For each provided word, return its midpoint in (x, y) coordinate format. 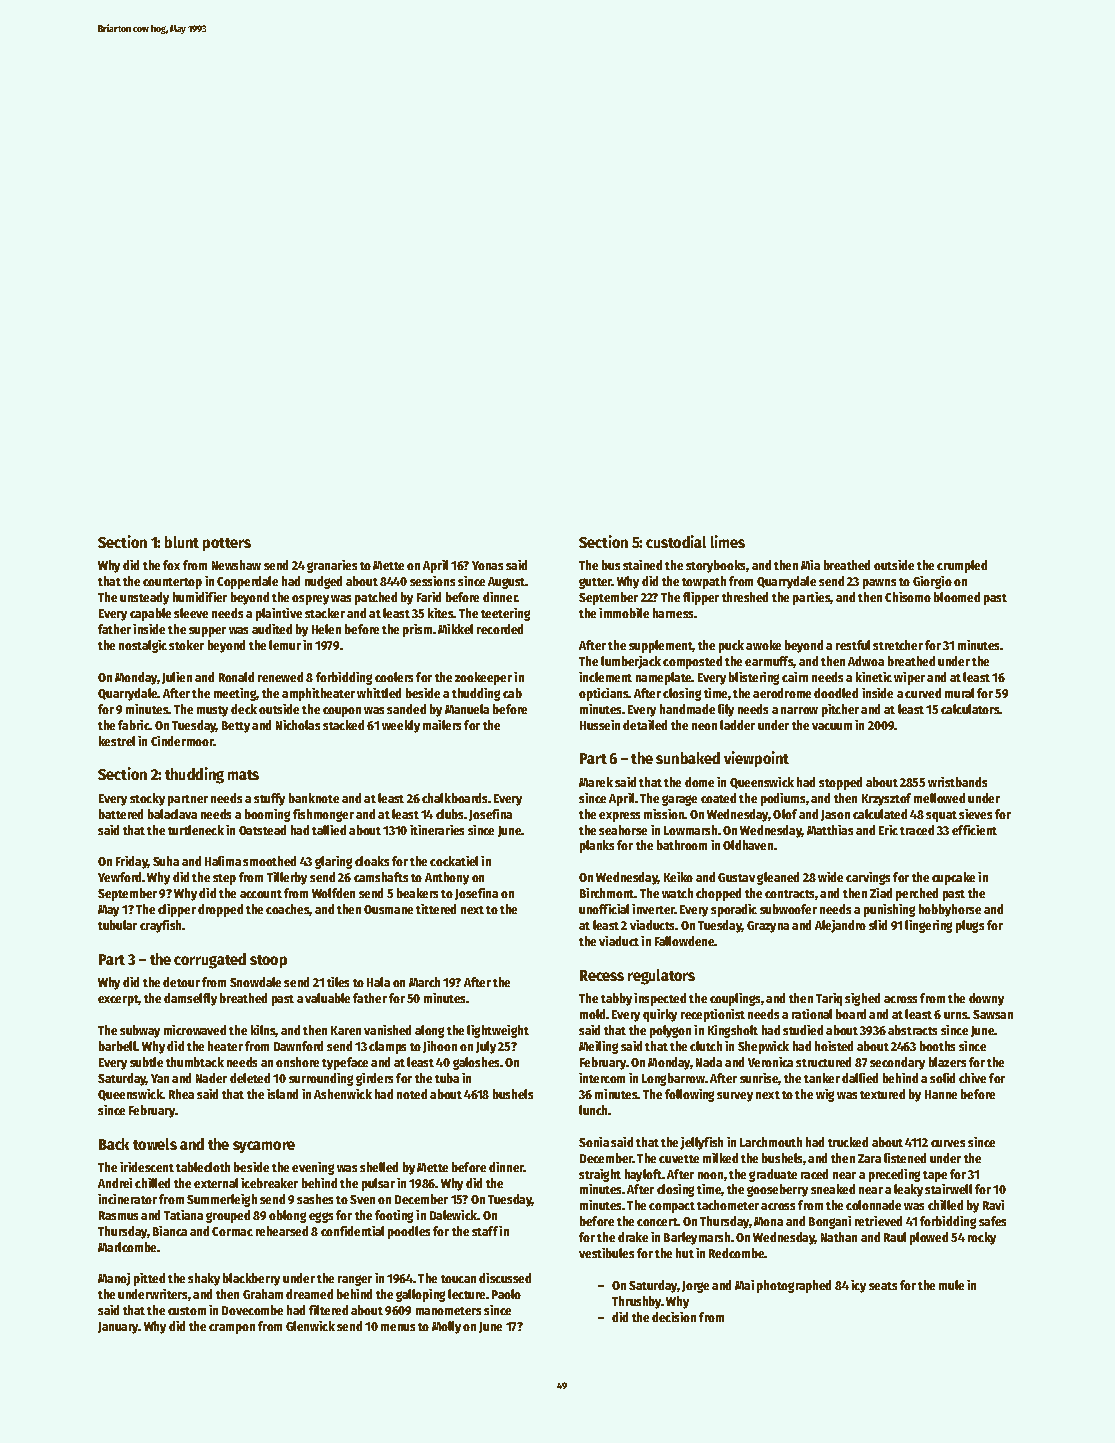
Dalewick (454, 1215)
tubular (117, 925)
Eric (888, 830)
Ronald (236, 677)
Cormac (232, 1231)
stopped (840, 783)
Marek (596, 782)
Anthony (447, 878)
